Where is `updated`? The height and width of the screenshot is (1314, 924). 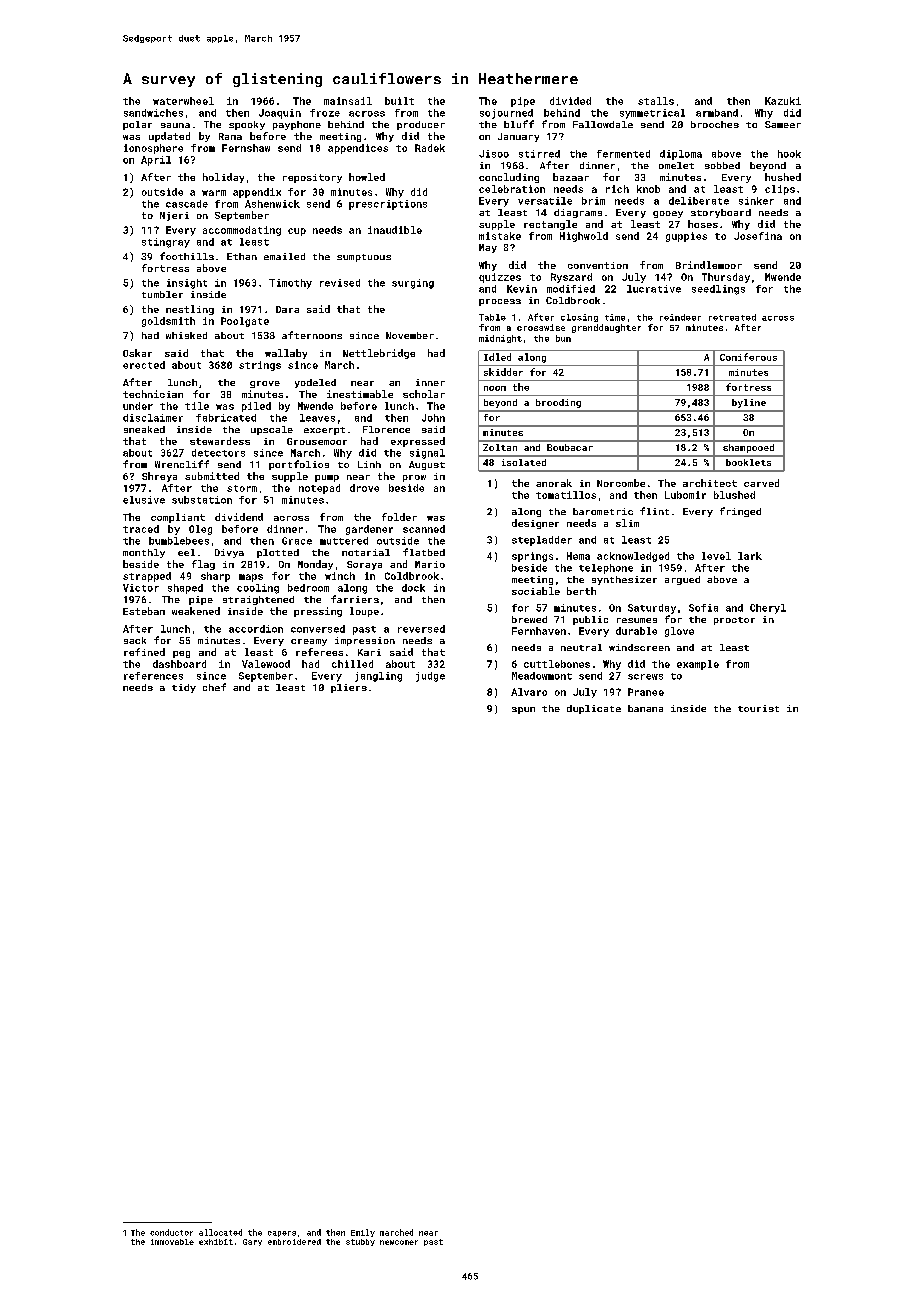
updated is located at coordinates (169, 137).
